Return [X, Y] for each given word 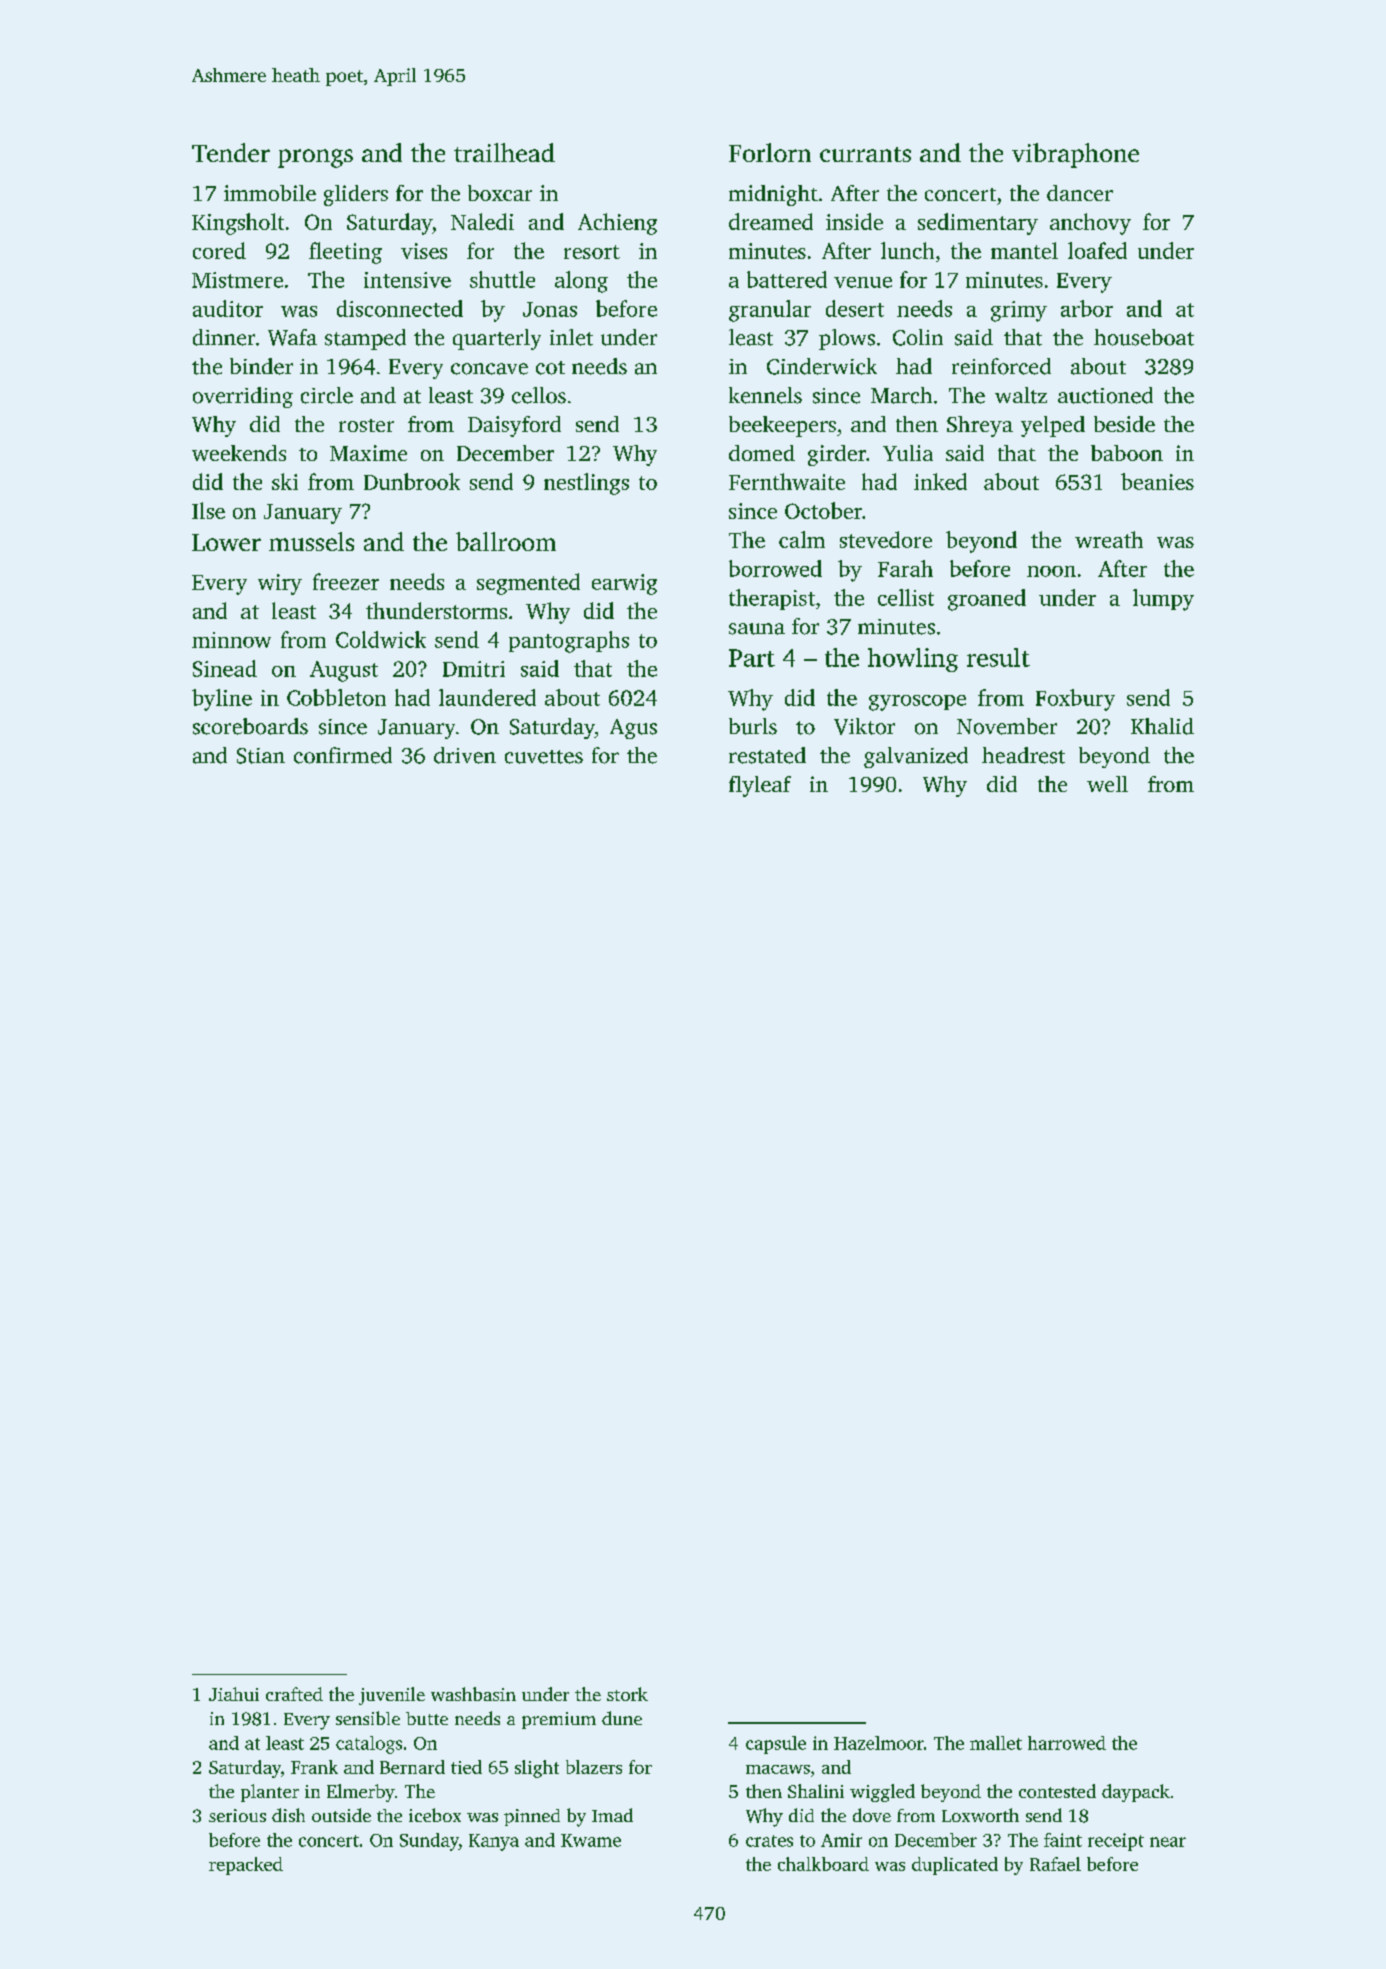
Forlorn [770, 152]
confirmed [343, 755]
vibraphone [1075, 155]
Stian [261, 756]
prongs [315, 158]
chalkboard [823, 1864]
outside [341, 1815]
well [1107, 784]
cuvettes [544, 757]
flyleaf [760, 786]
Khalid [1162, 726]
